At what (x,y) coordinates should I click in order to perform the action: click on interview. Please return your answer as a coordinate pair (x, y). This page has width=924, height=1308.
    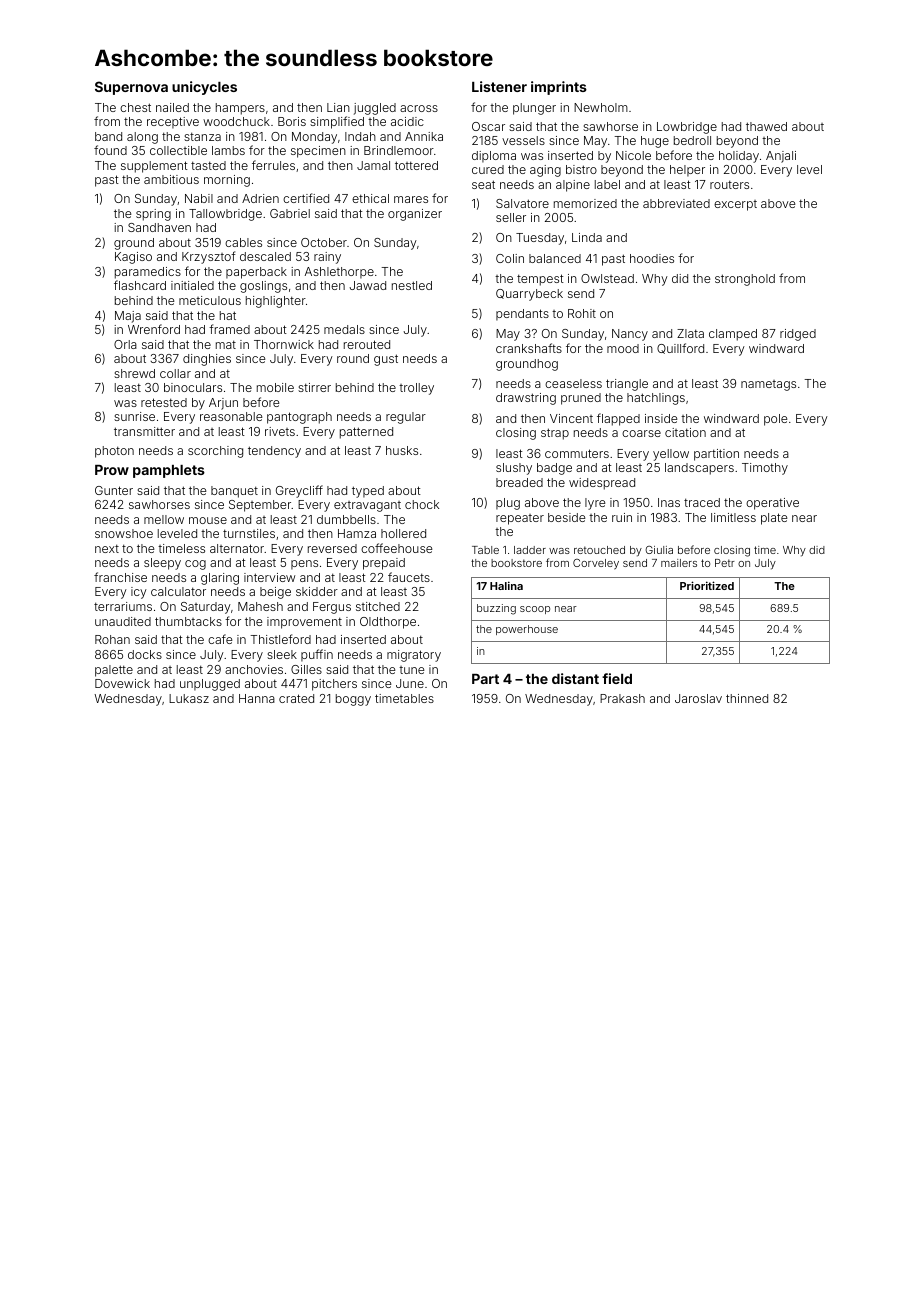
    Looking at the image, I should click on (269, 577).
